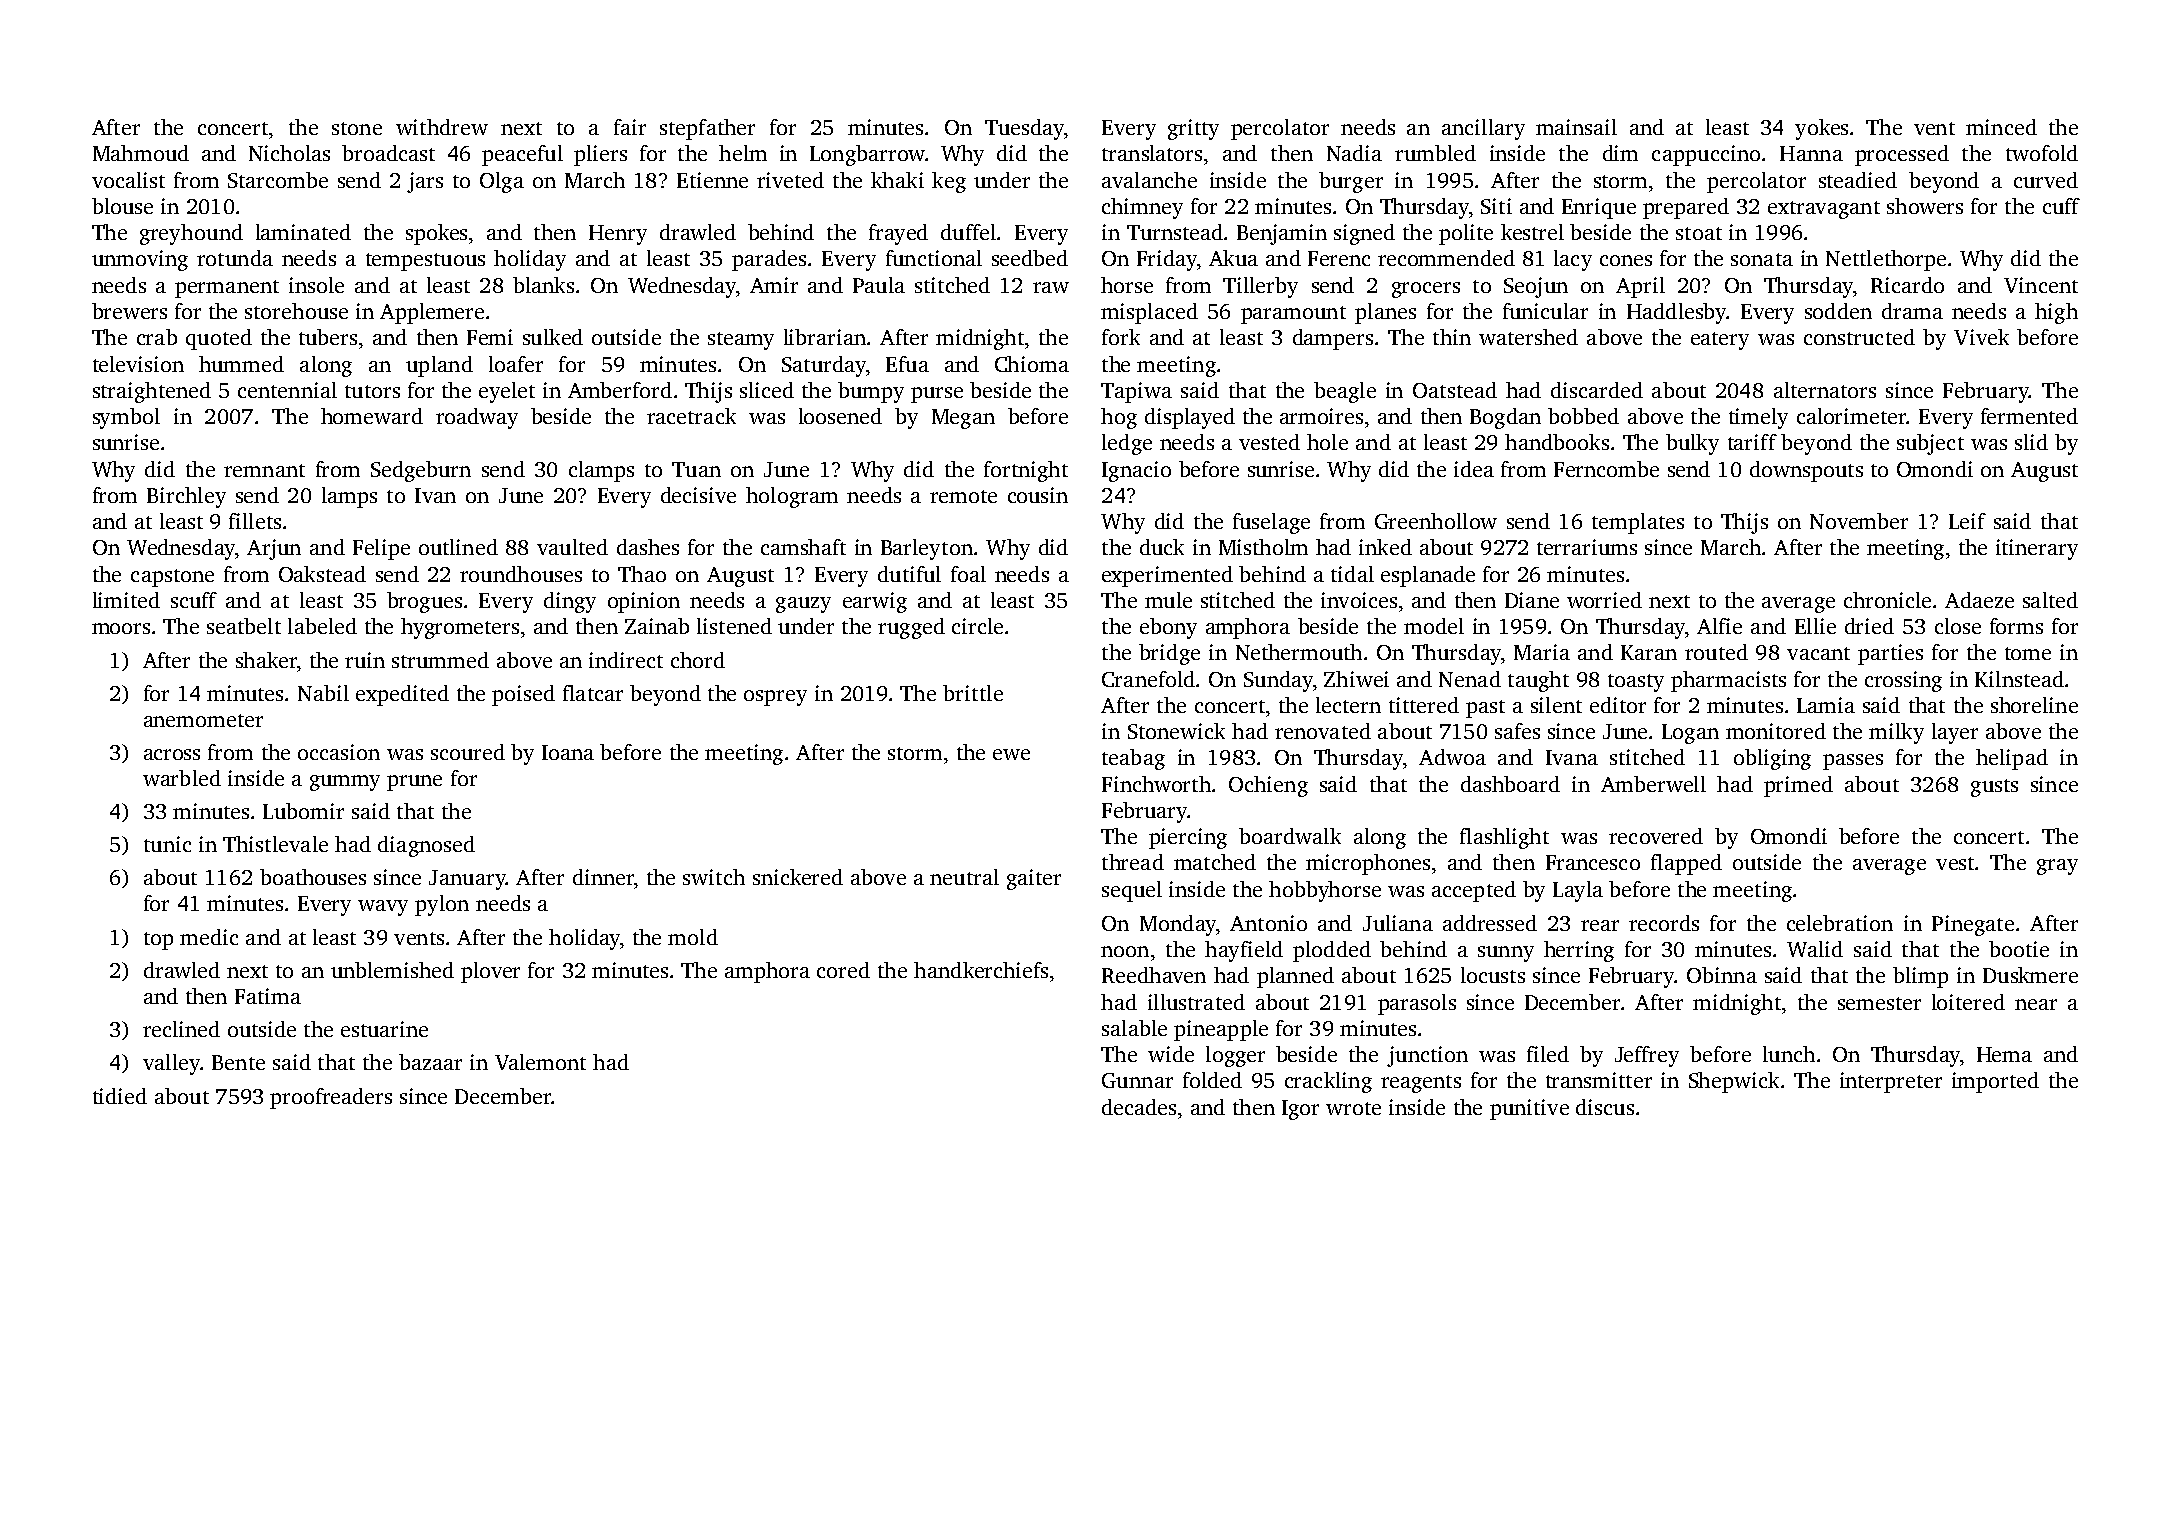  Describe the element at coordinates (1840, 923) in the document. I see `celebration` at that location.
